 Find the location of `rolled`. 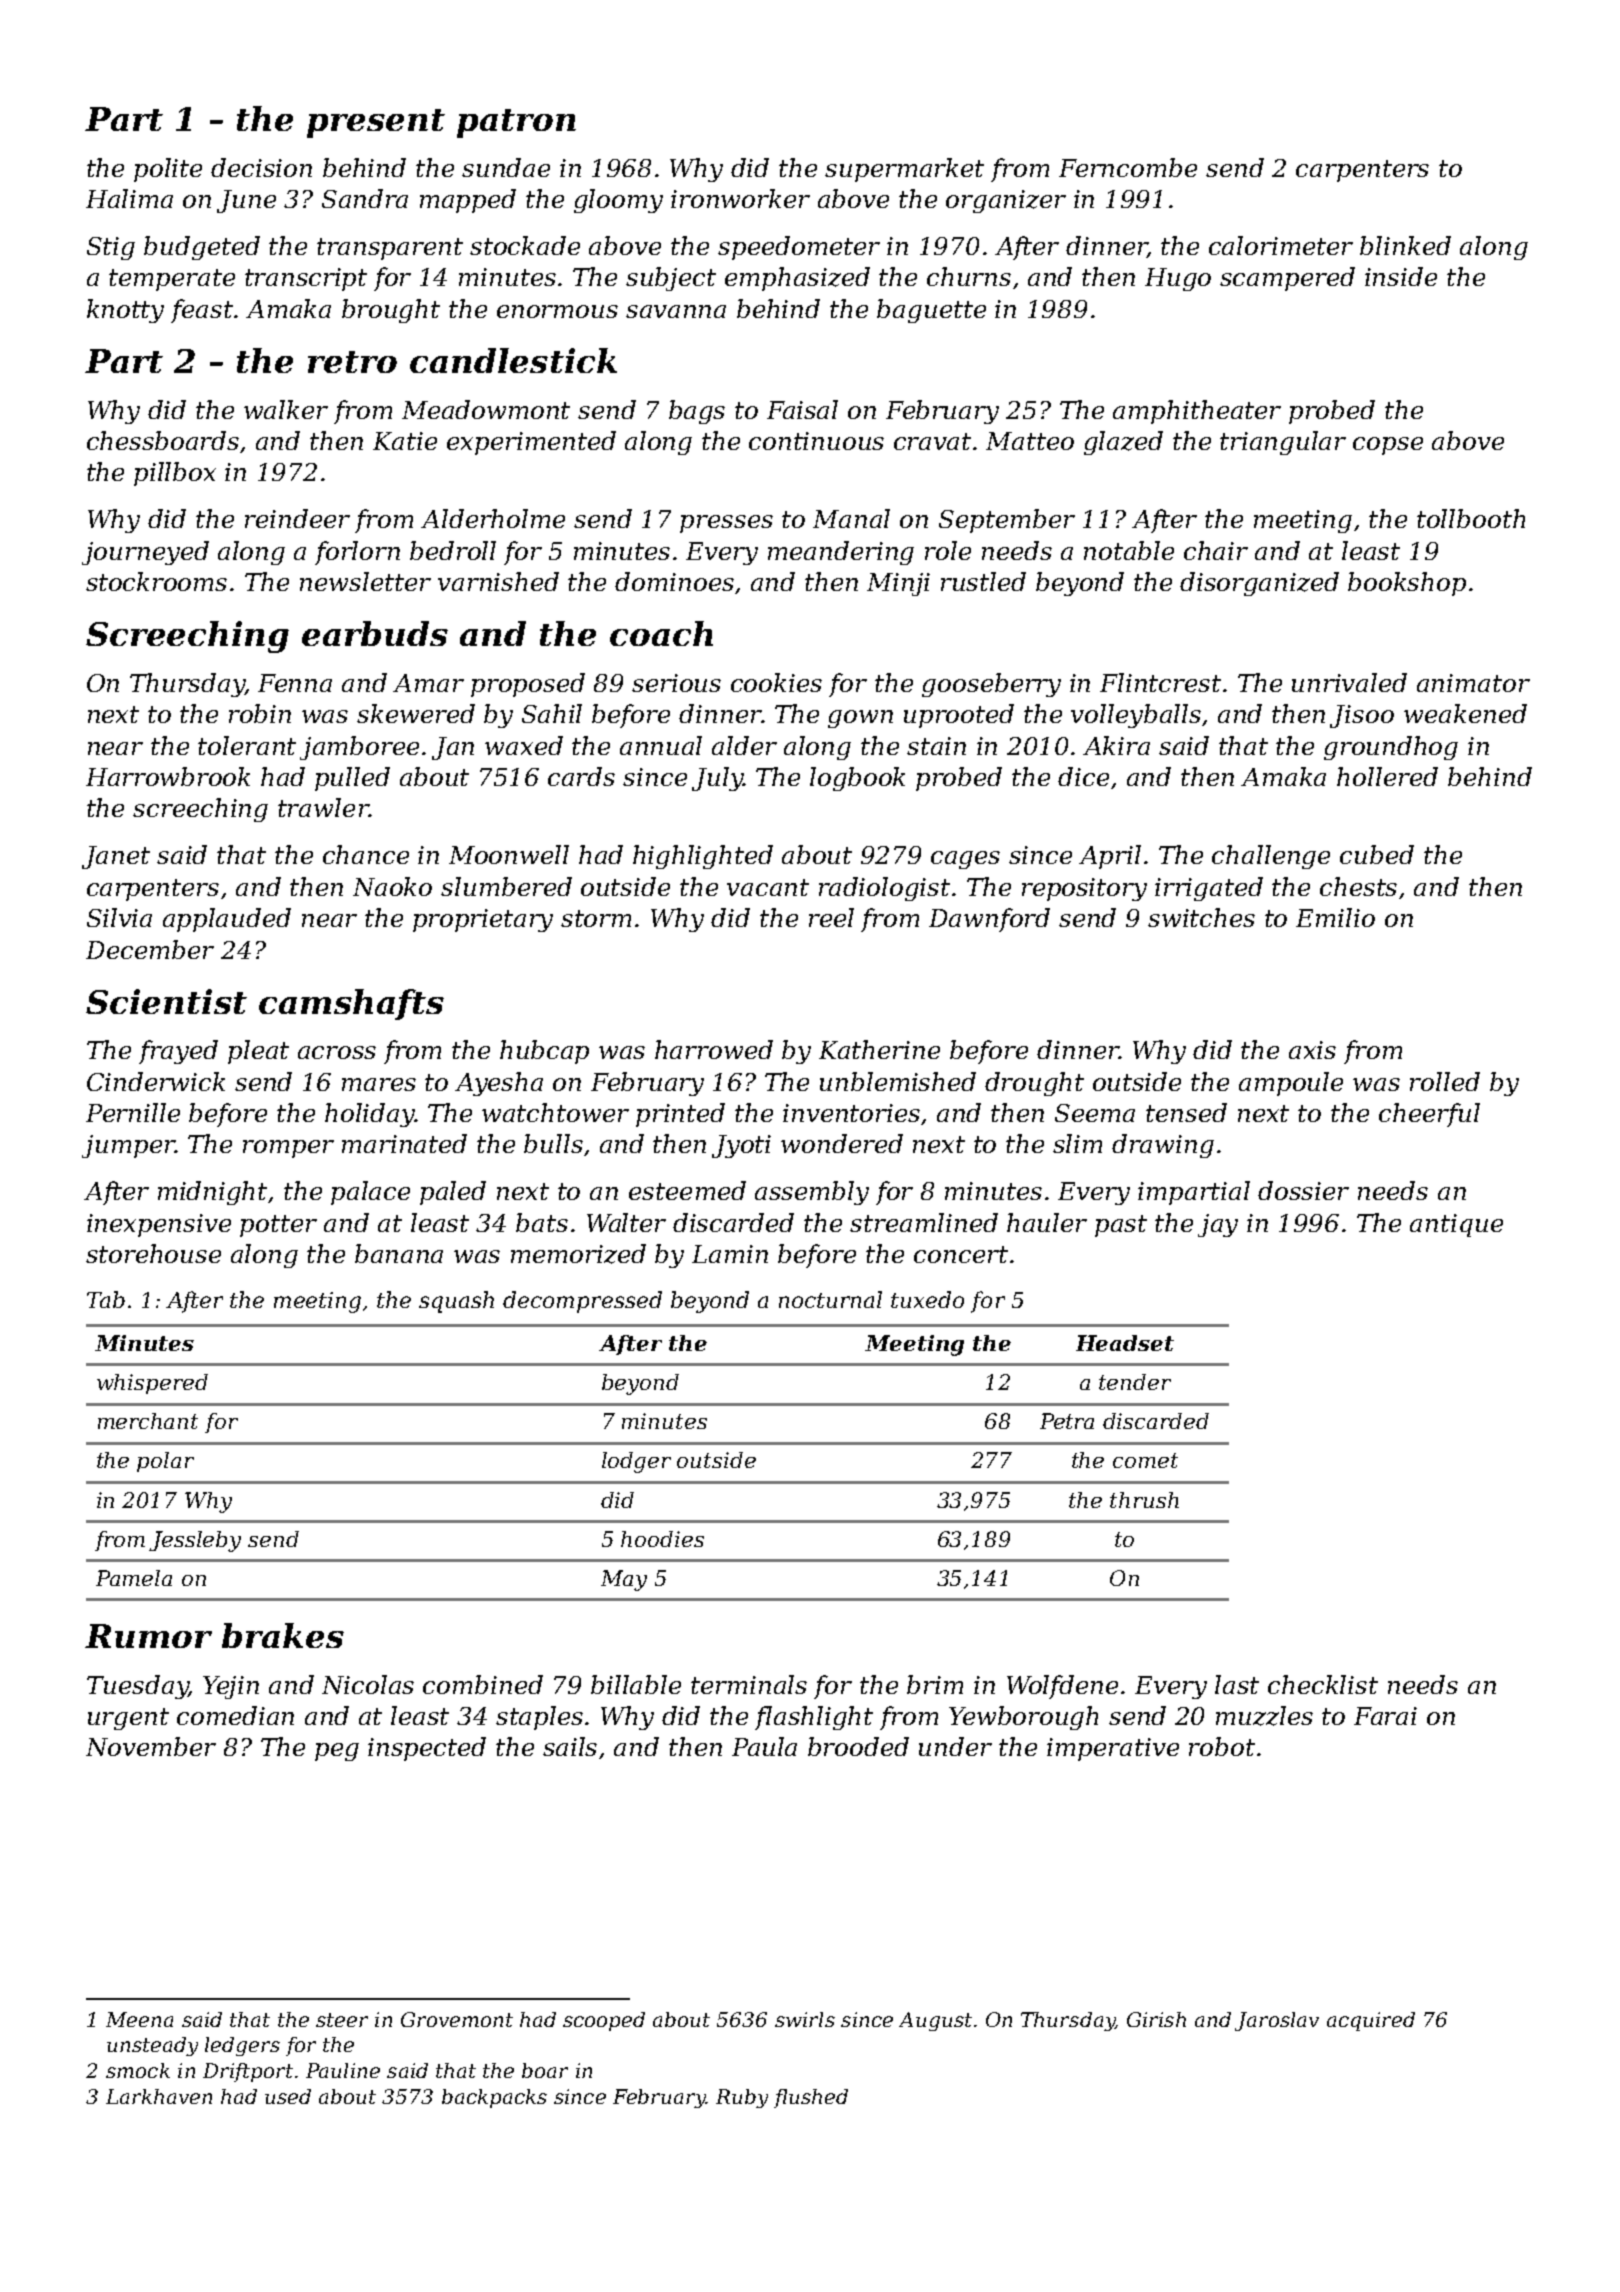

rolled is located at coordinates (1445, 1081).
